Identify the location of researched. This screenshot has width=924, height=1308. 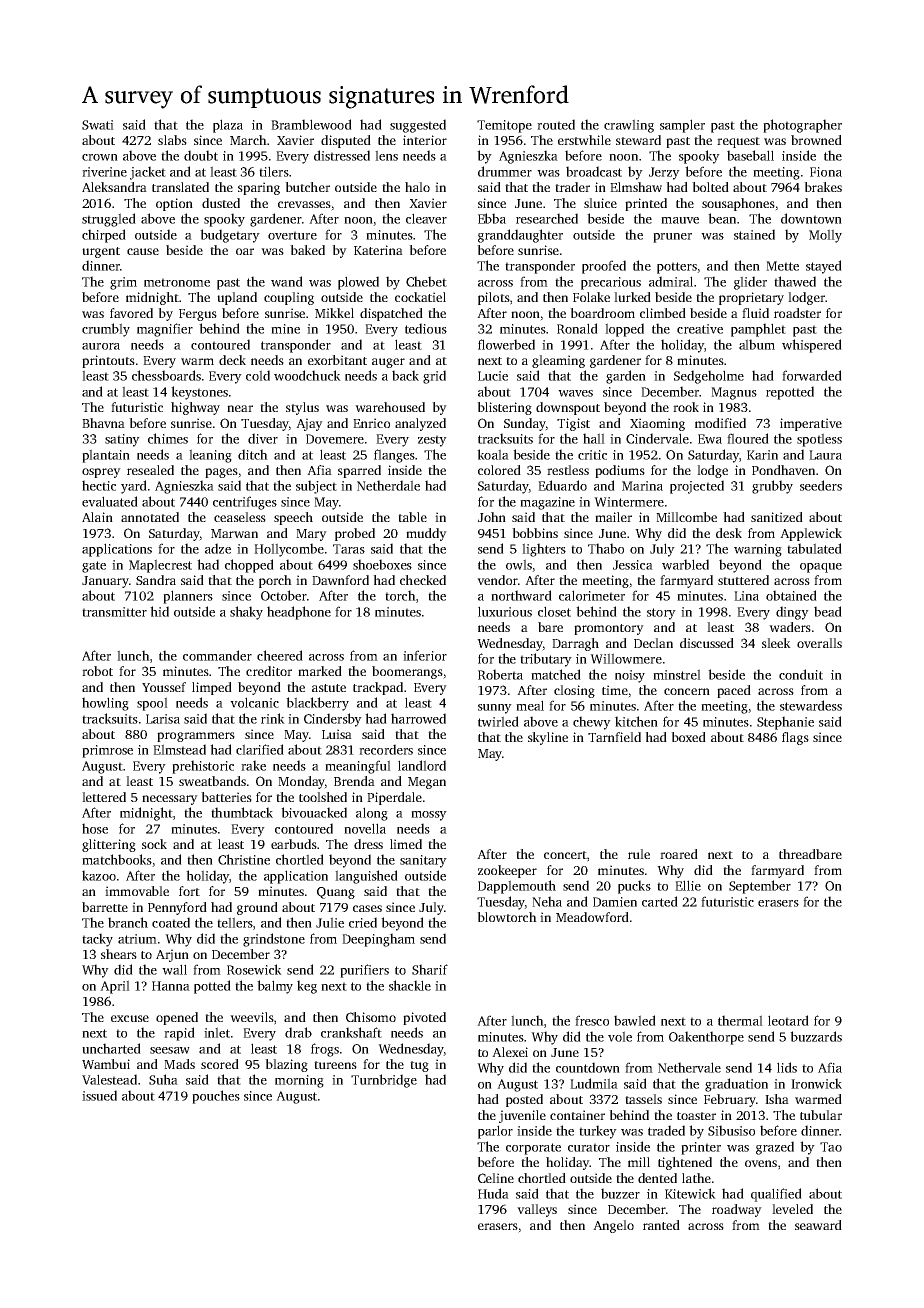
(547, 218).
